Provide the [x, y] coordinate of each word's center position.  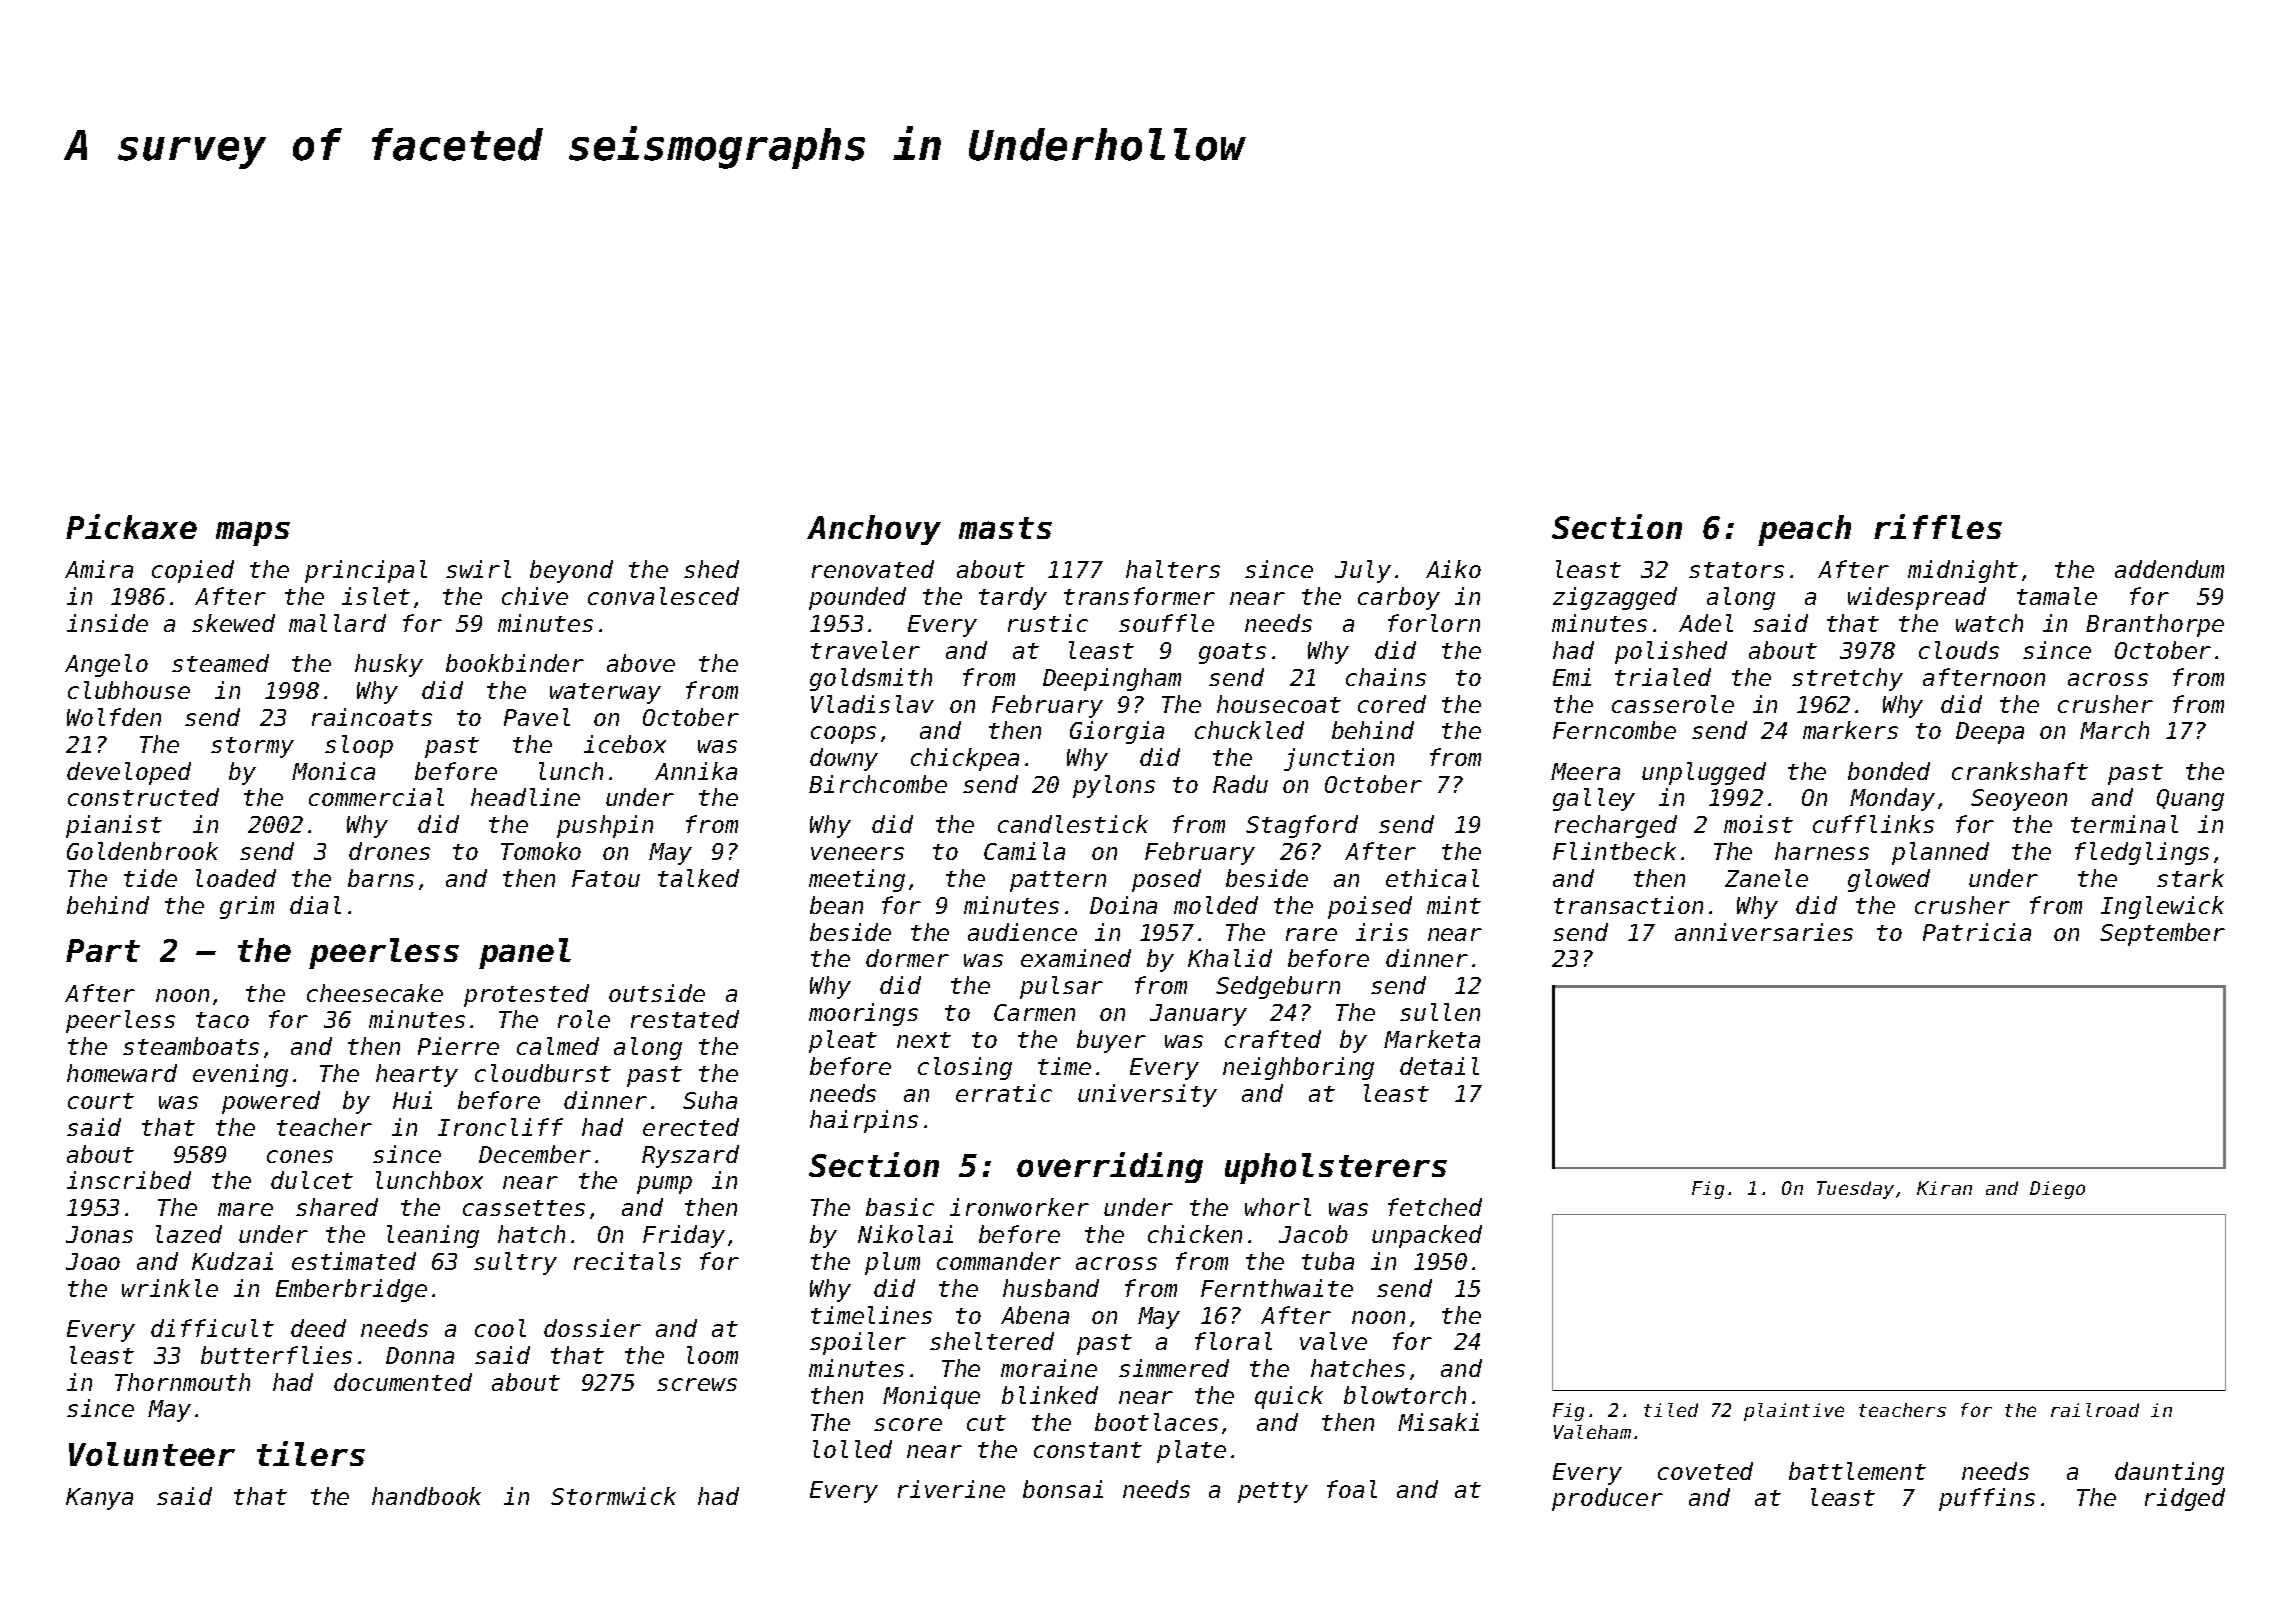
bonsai [1063, 1489]
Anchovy [874, 530]
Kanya [99, 1499]
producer [1607, 1499]
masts [1005, 528]
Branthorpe [2155, 625]
